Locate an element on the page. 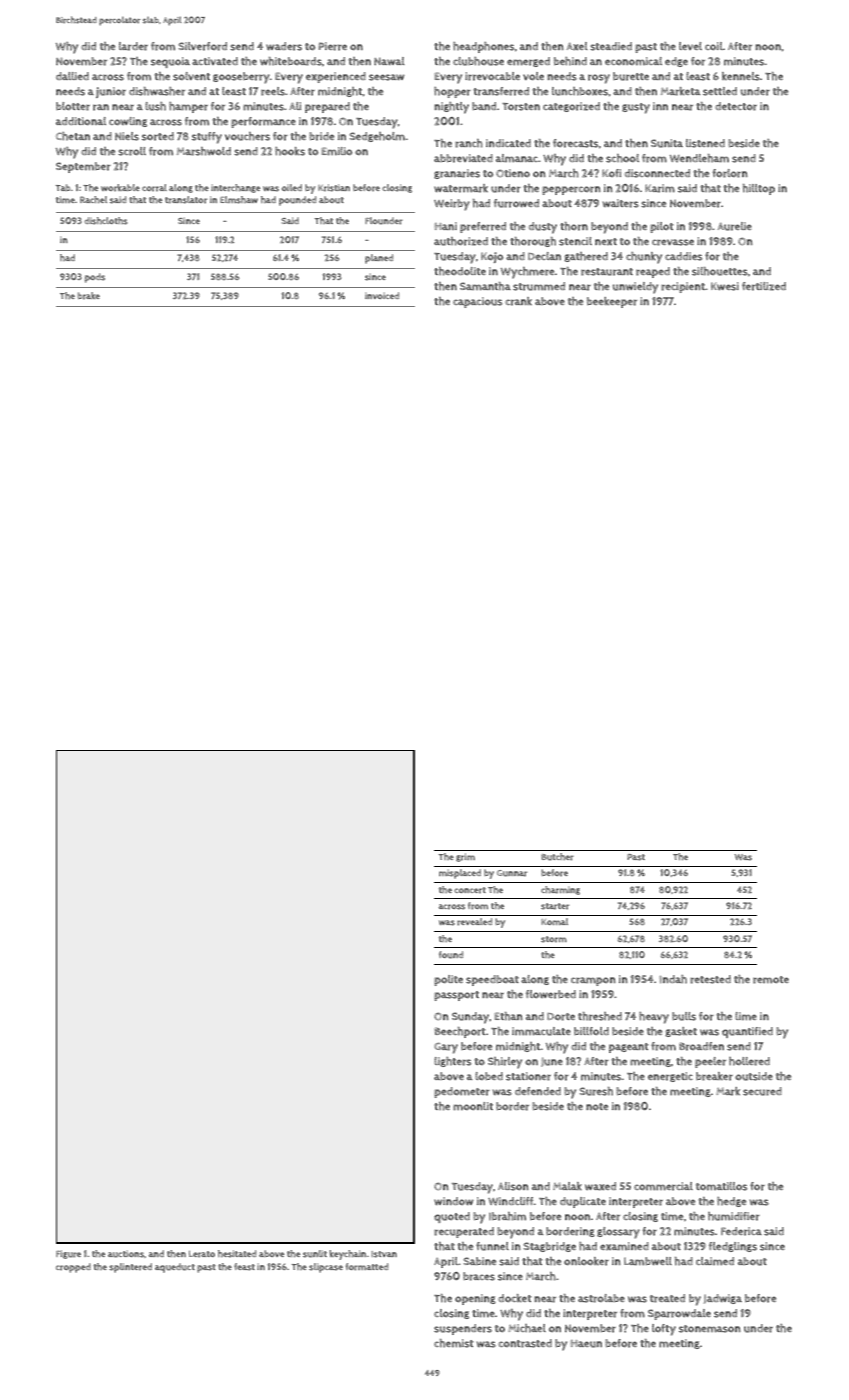  aqueduct is located at coordinates (175, 1268).
